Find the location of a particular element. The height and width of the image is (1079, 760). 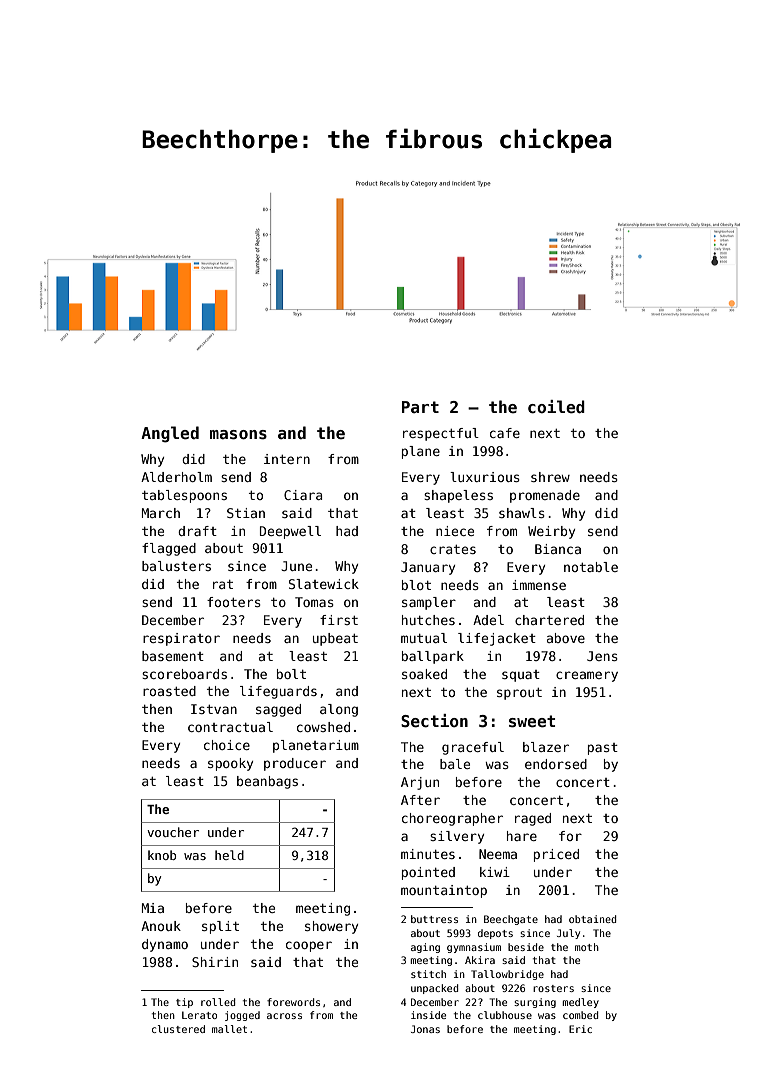

choice is located at coordinates (227, 745).
